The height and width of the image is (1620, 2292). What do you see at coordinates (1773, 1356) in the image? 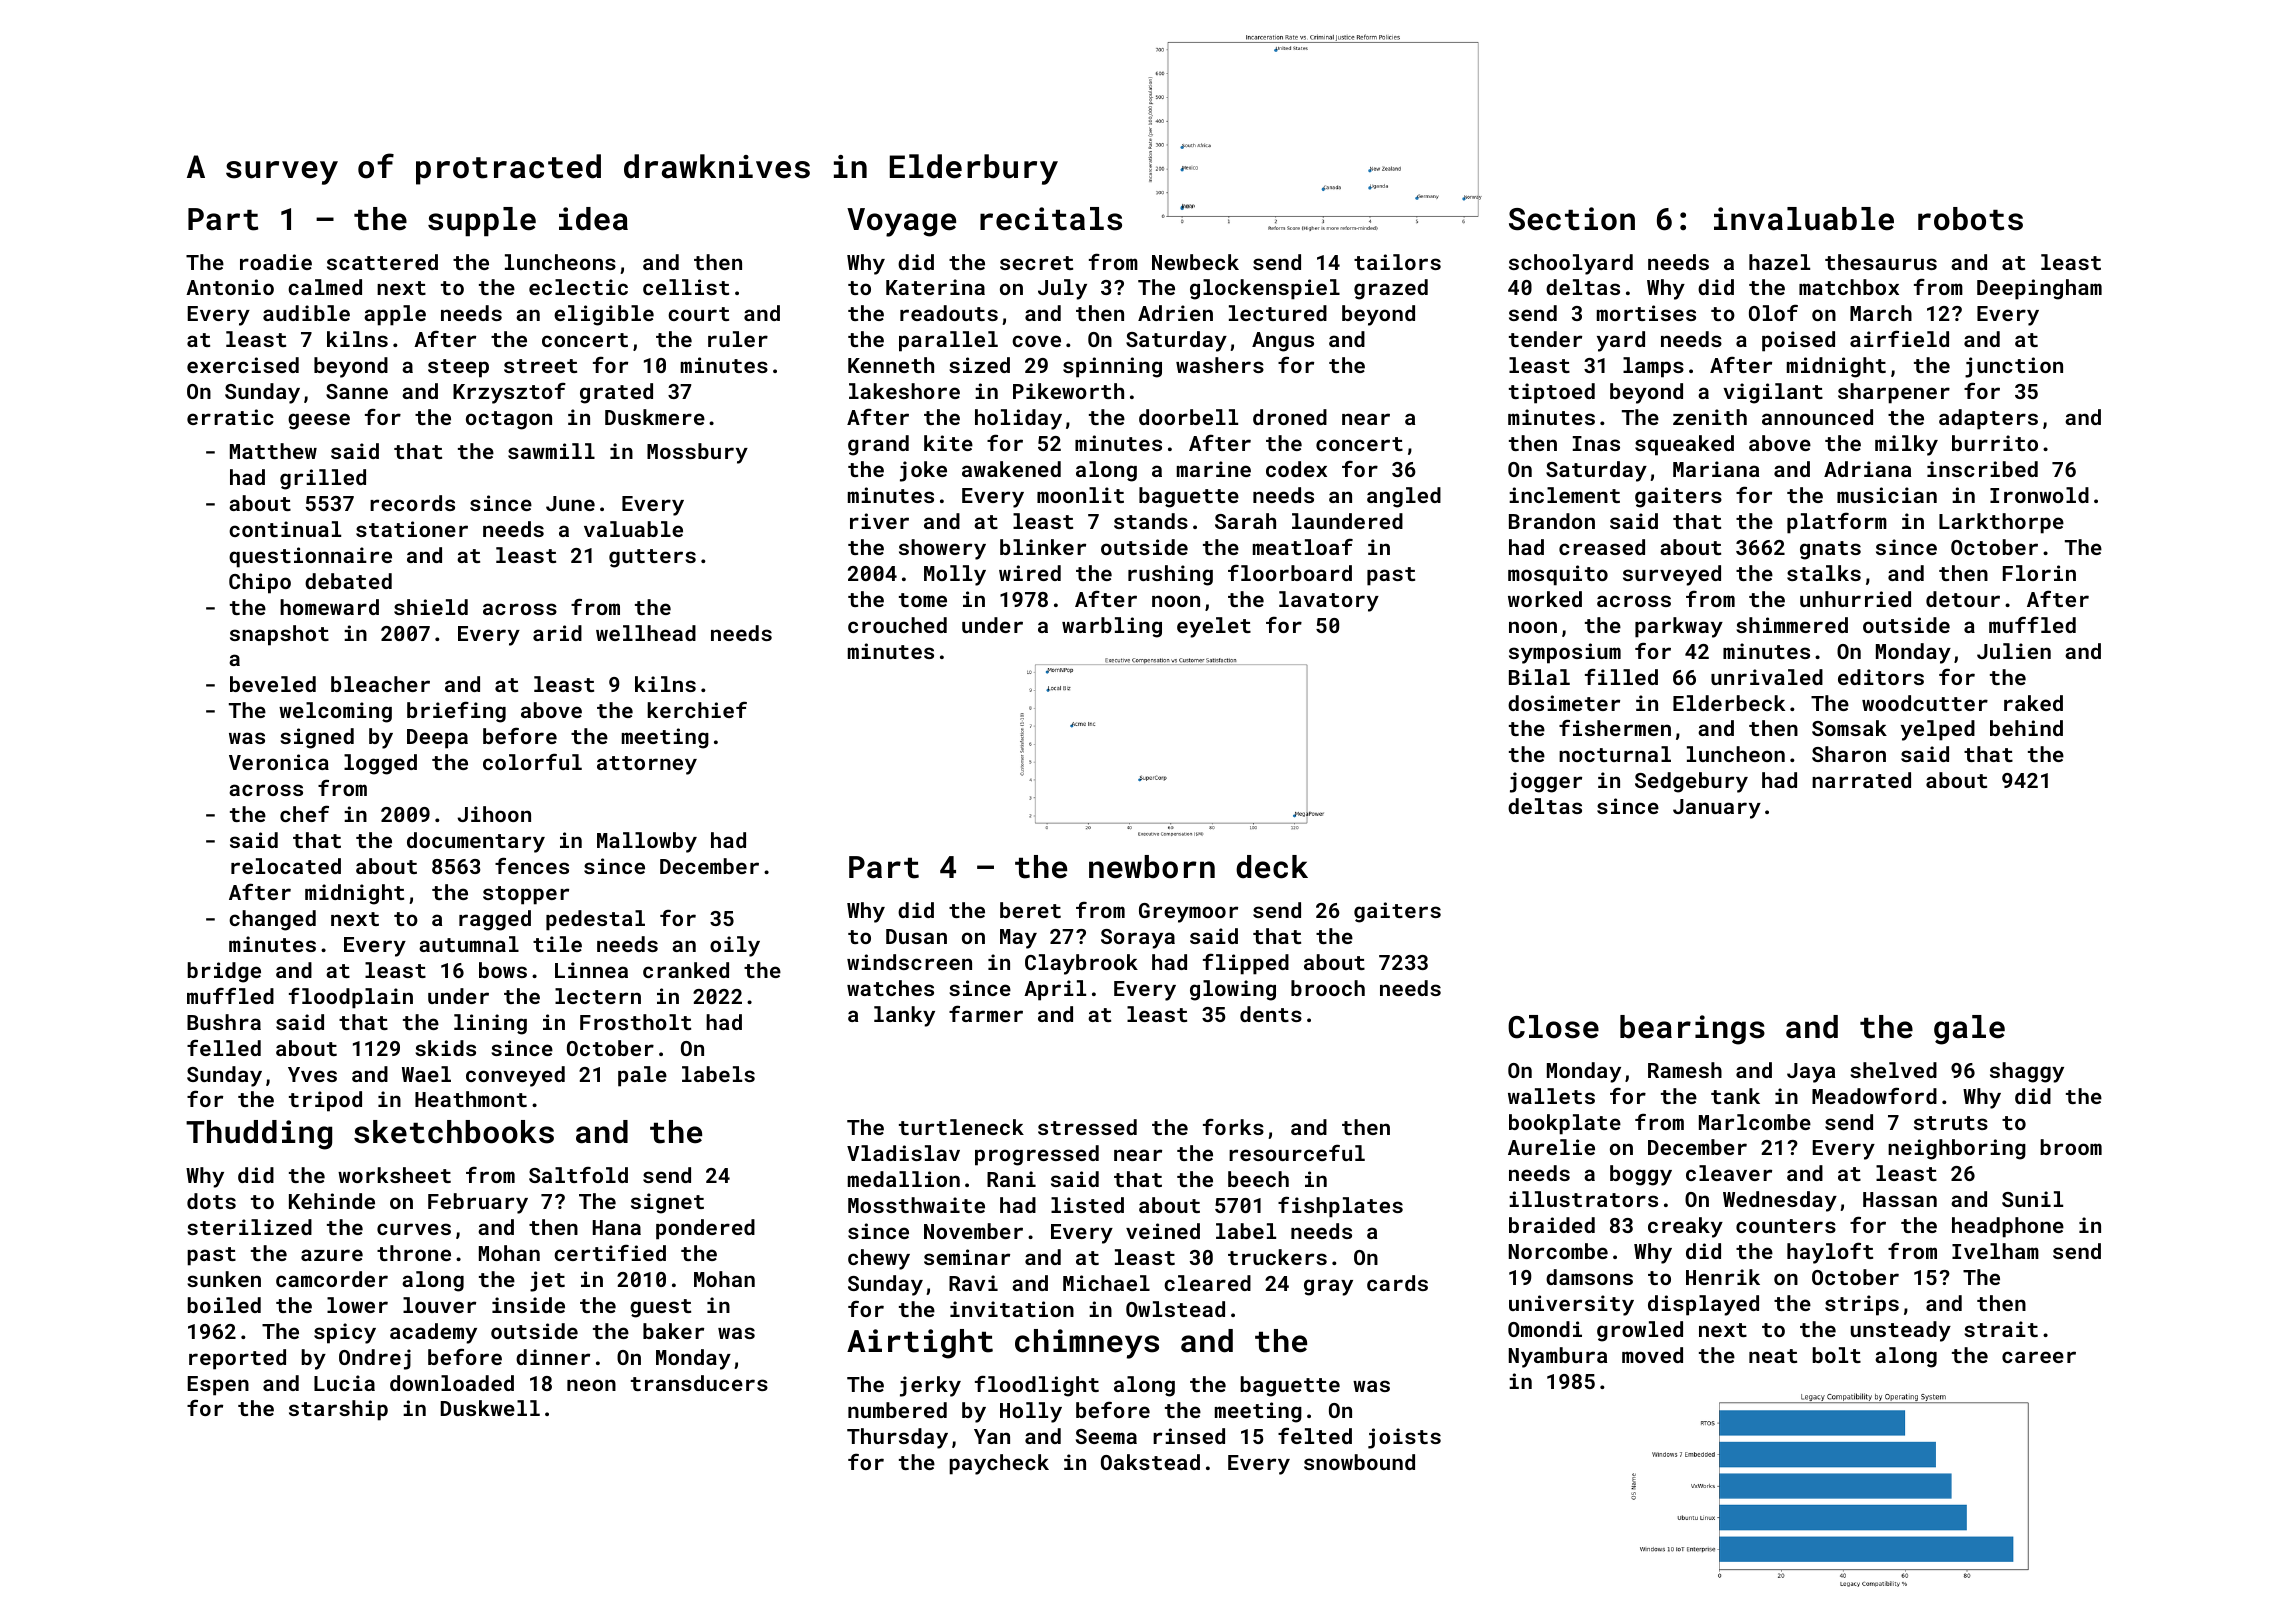
I see `neat` at bounding box center [1773, 1356].
